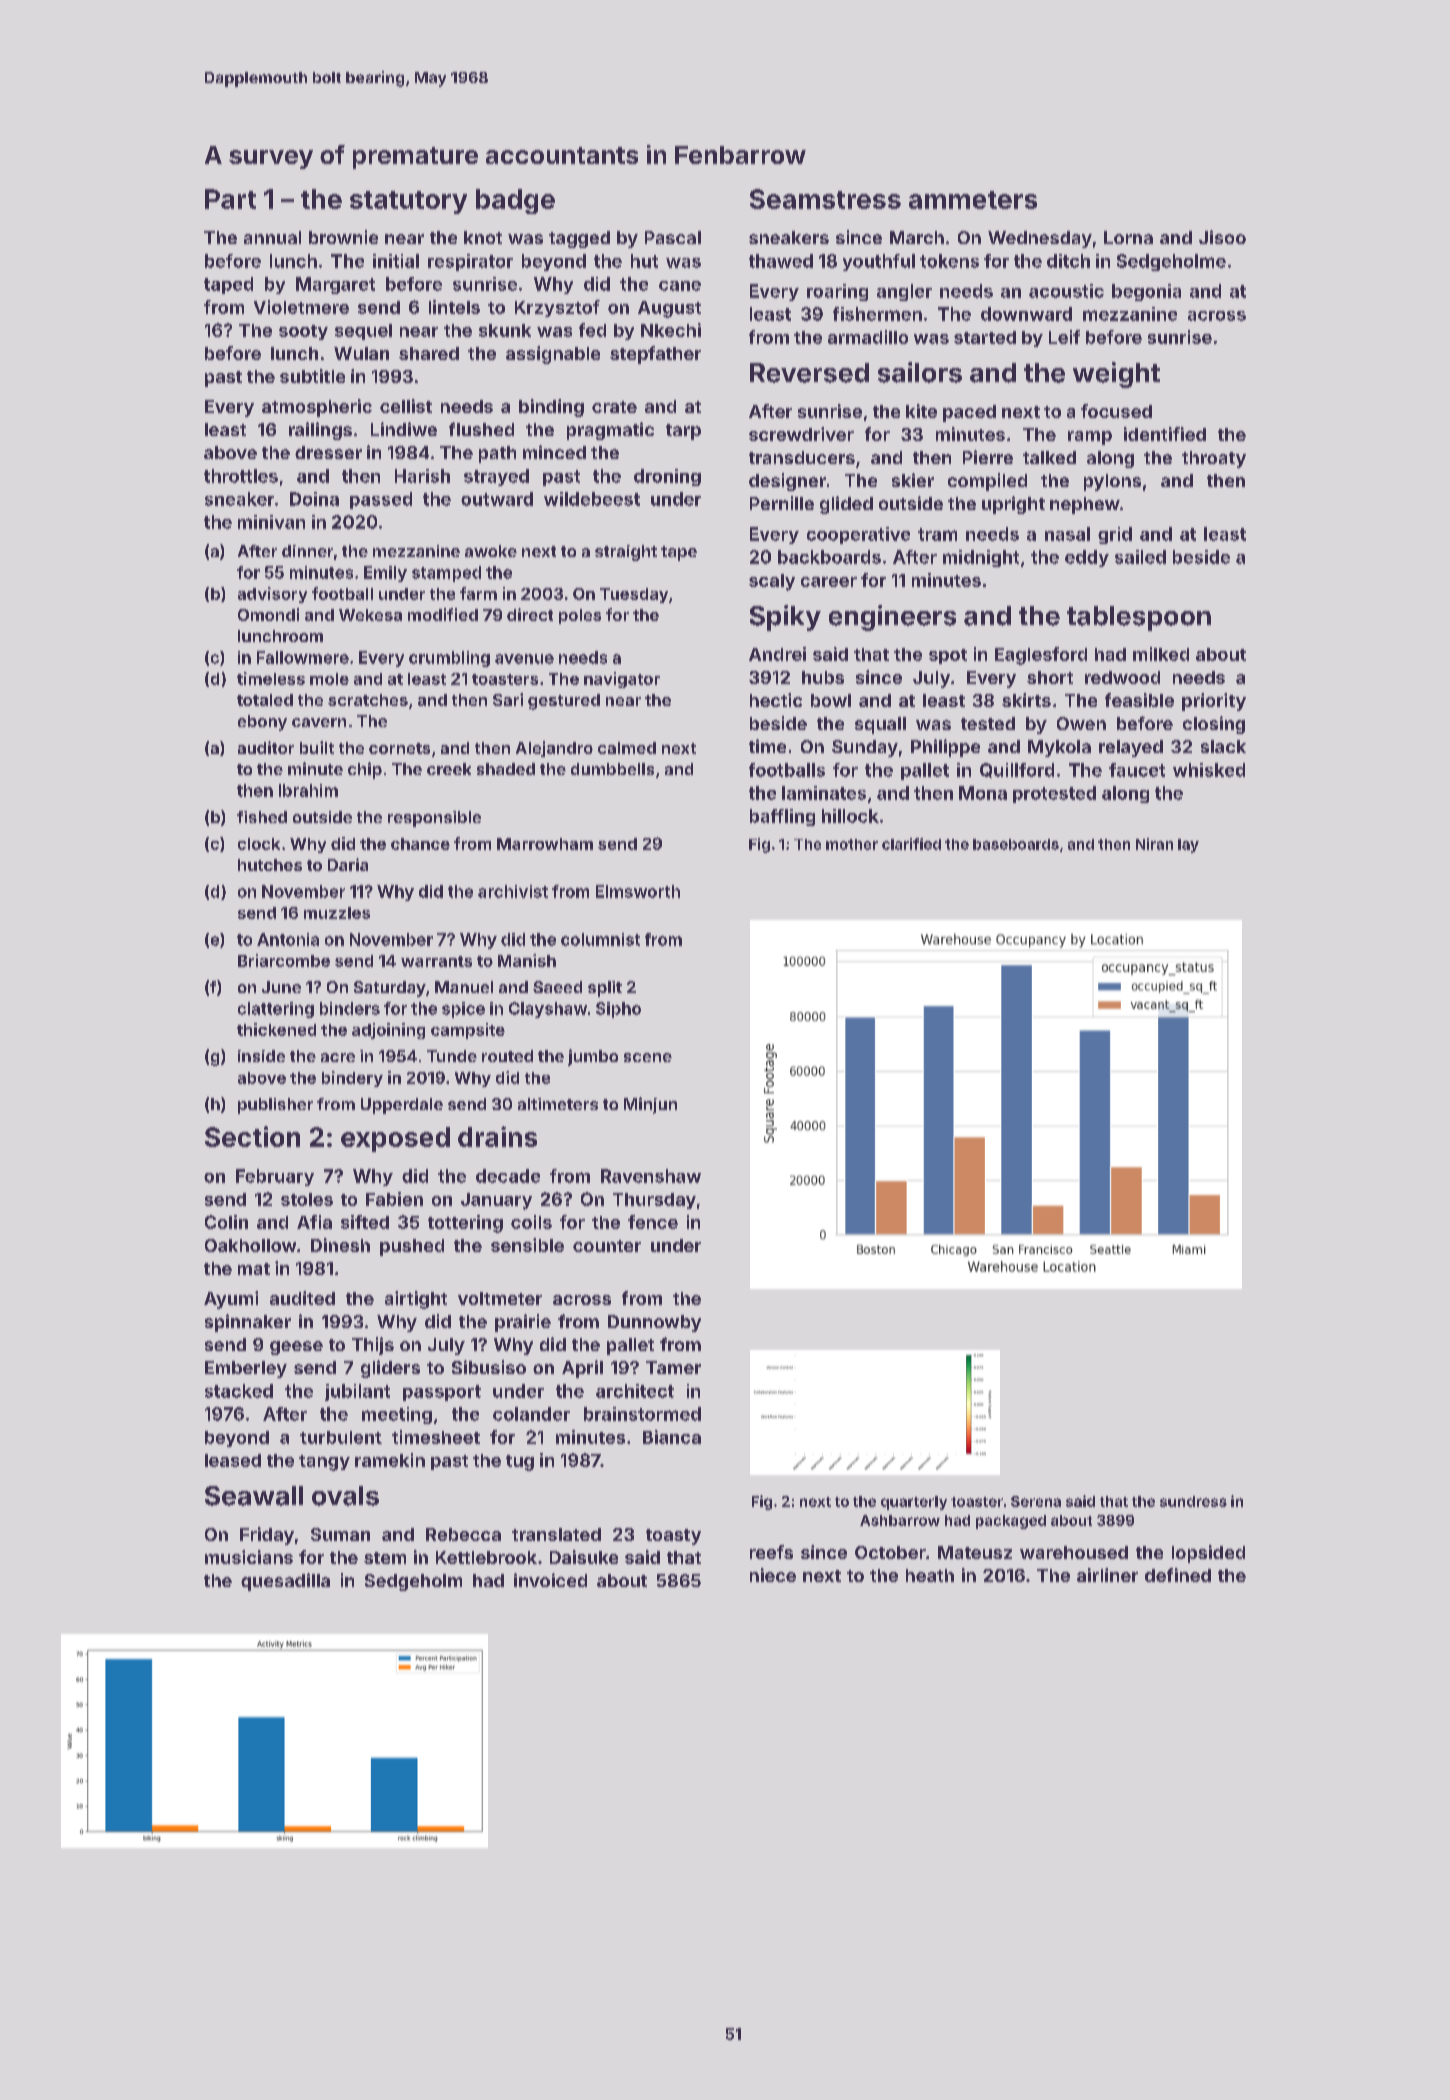 The width and height of the page is (1450, 2100). Describe the element at coordinates (1036, 1501) in the page. I see `Serena` at that location.
